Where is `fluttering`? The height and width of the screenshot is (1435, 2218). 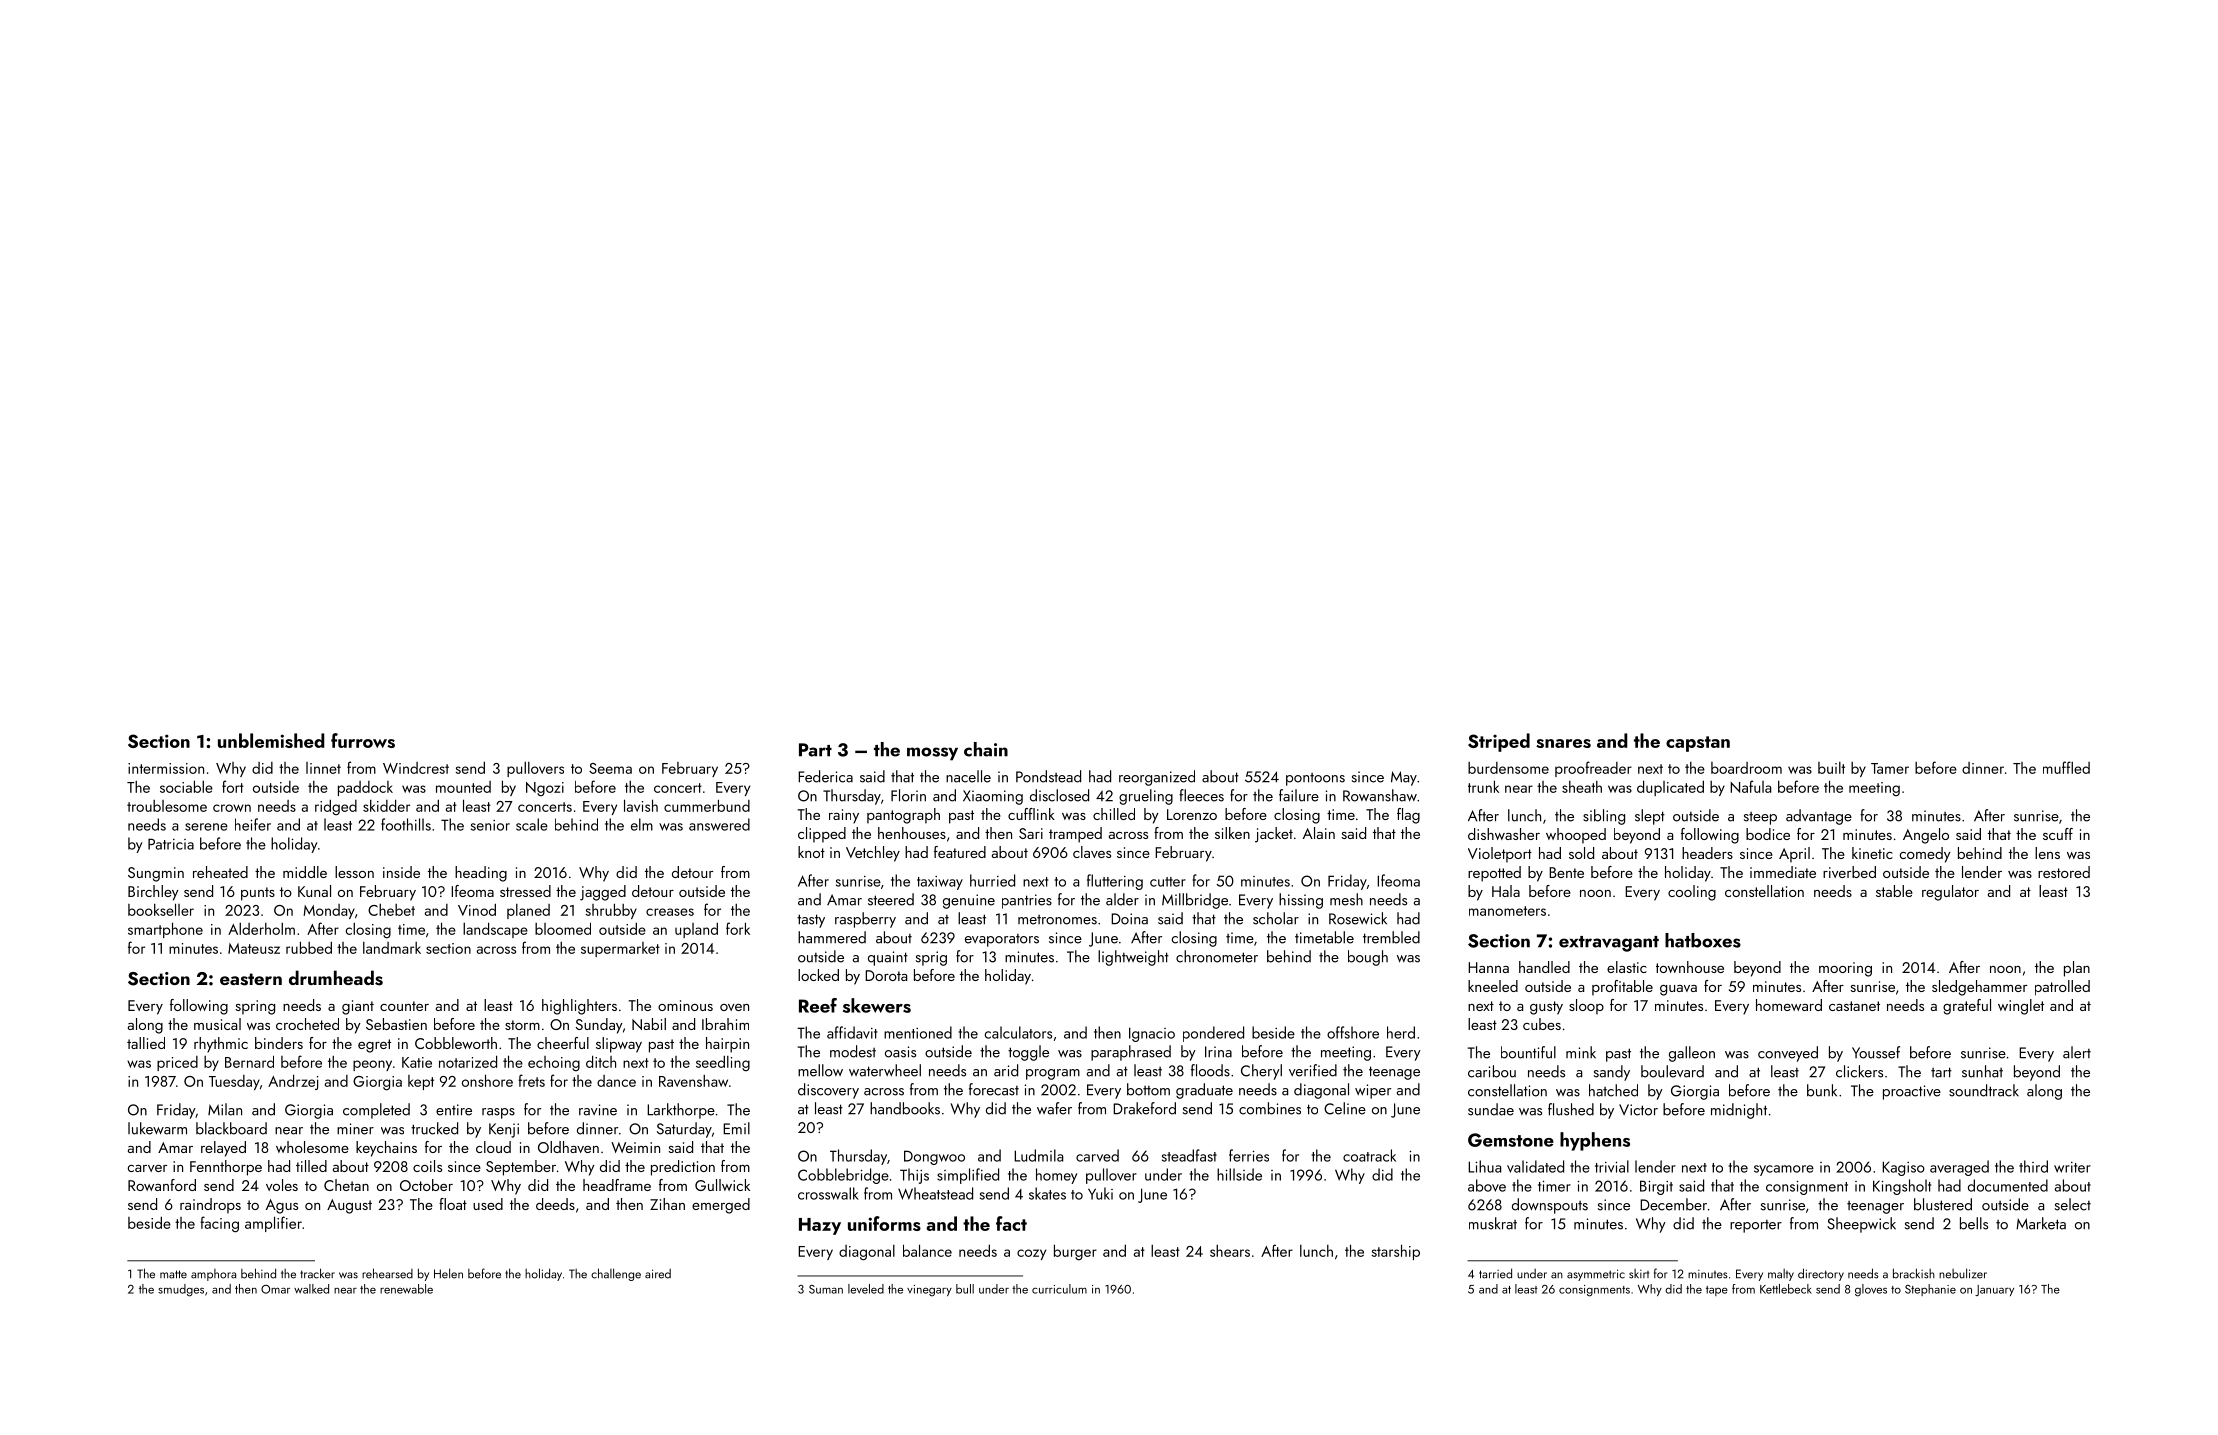 fluttering is located at coordinates (1115, 882).
